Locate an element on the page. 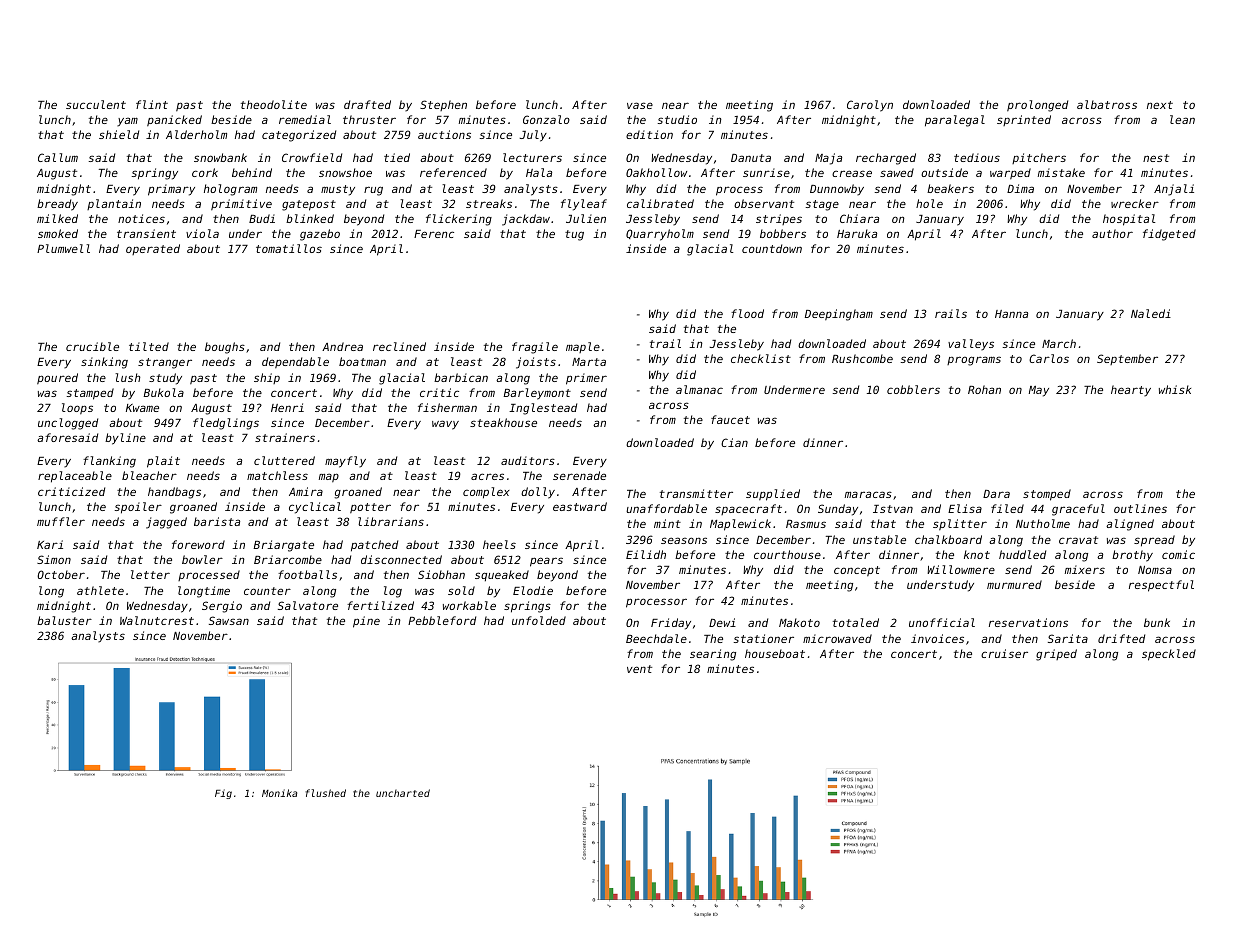 The height and width of the page is (952, 1233). Monika is located at coordinates (279, 793).
